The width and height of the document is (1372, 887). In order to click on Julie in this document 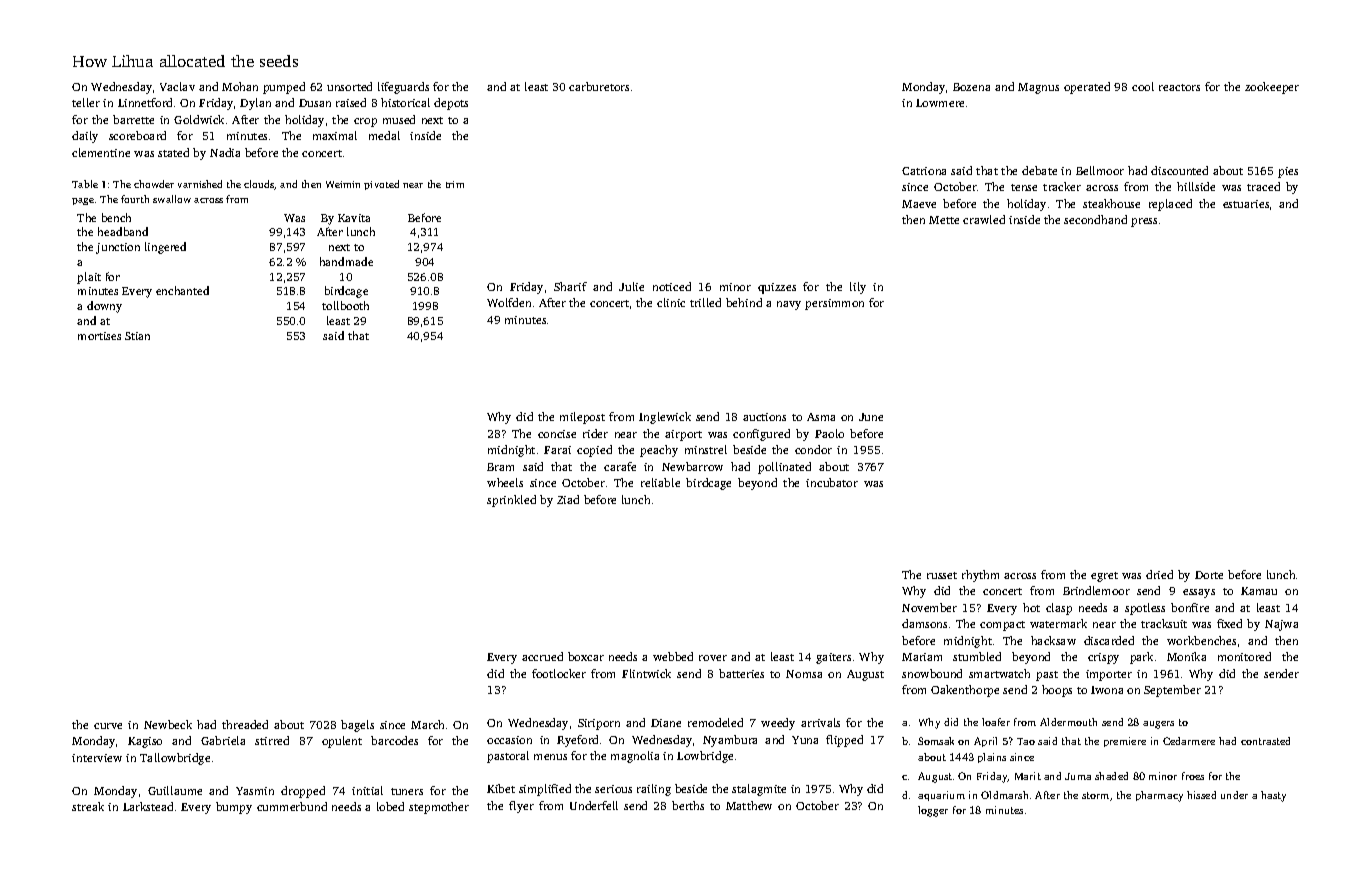, I will do `click(631, 286)`.
